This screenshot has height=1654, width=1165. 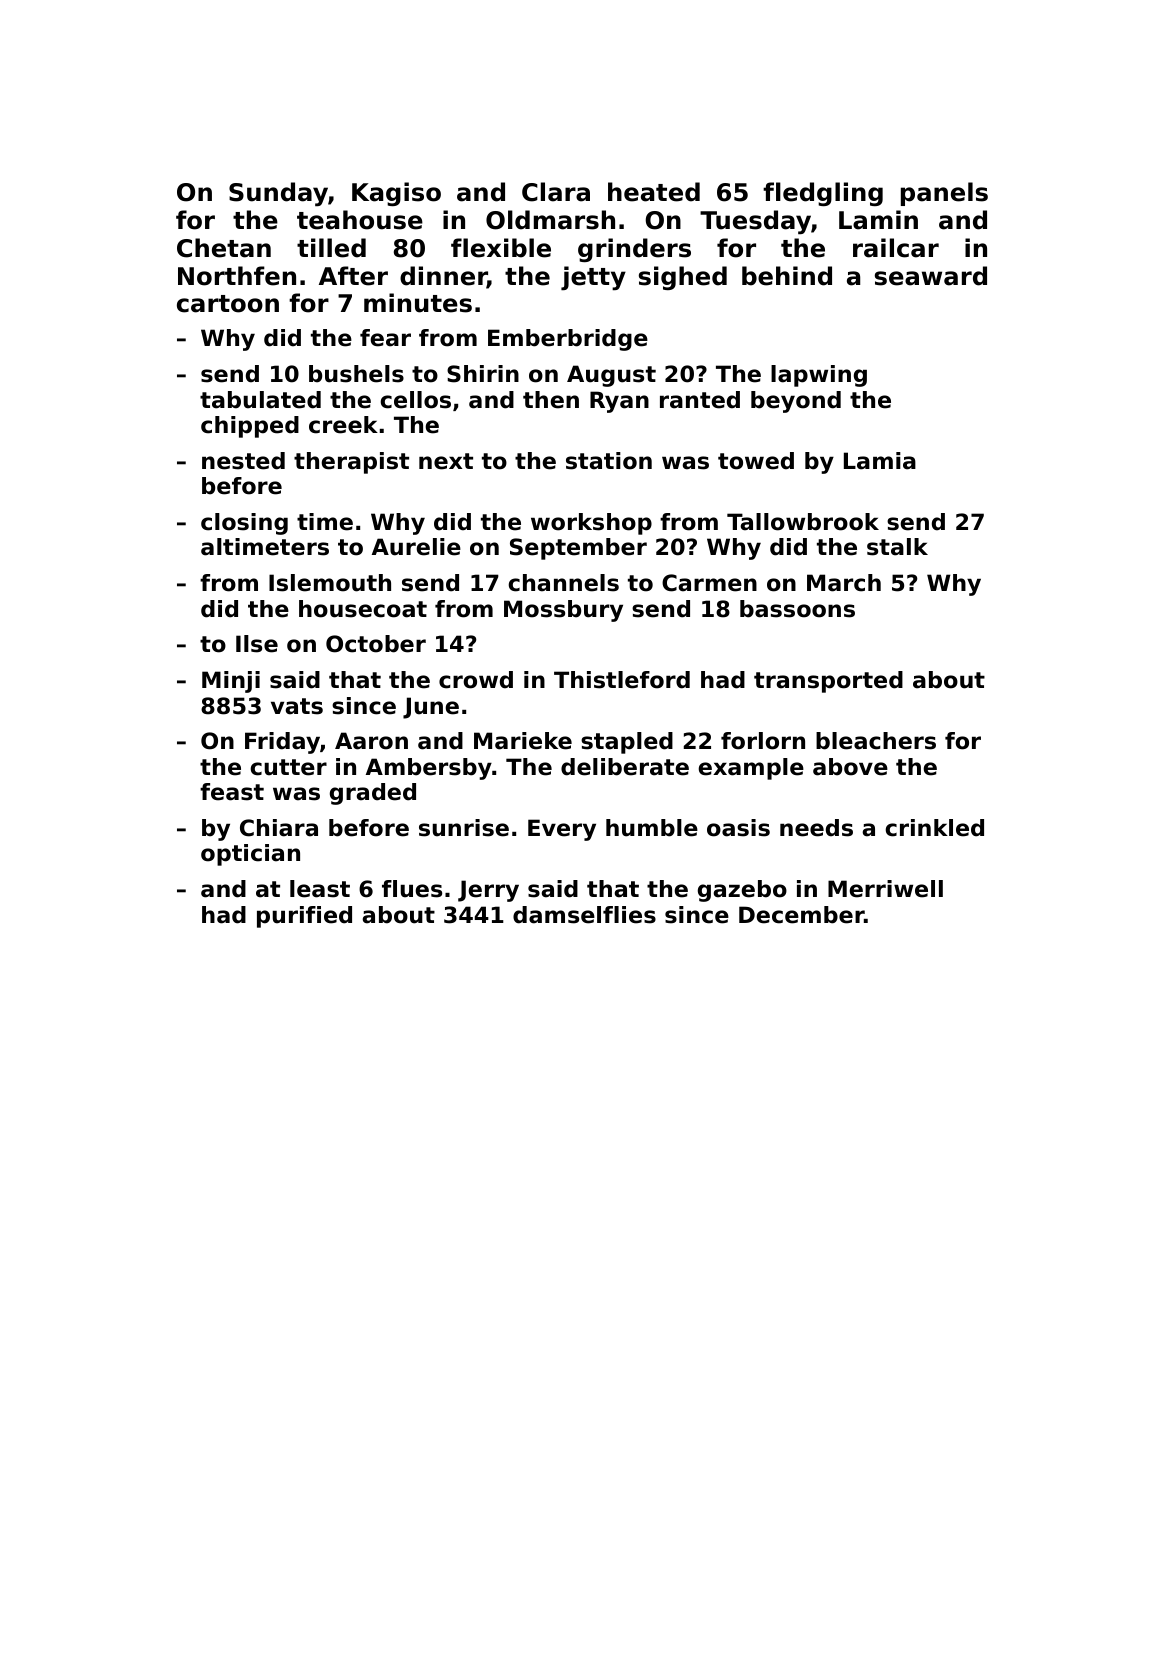 I want to click on seaward, so click(x=931, y=276).
